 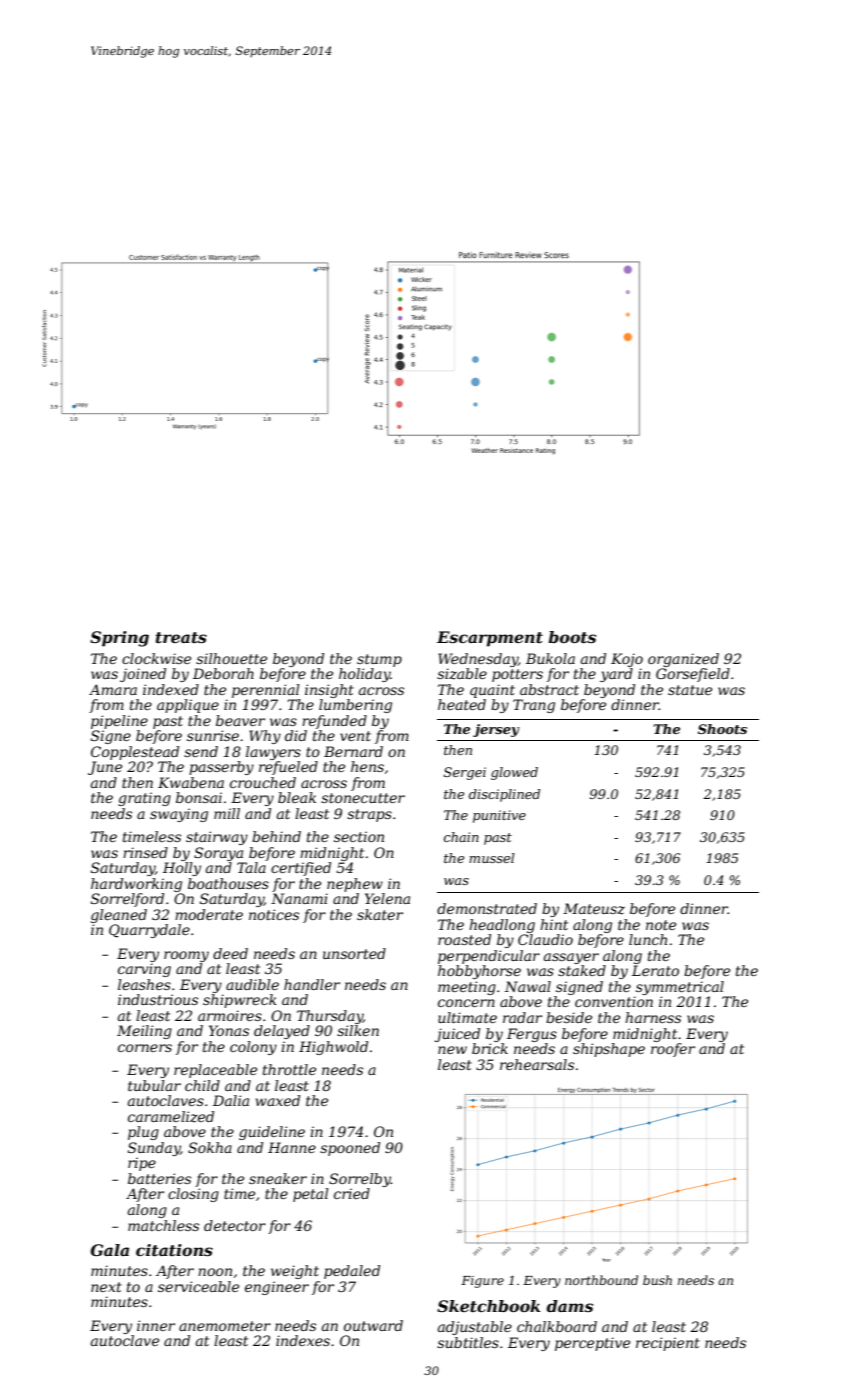 What do you see at coordinates (352, 1272) in the screenshot?
I see `pedaled` at bounding box center [352, 1272].
